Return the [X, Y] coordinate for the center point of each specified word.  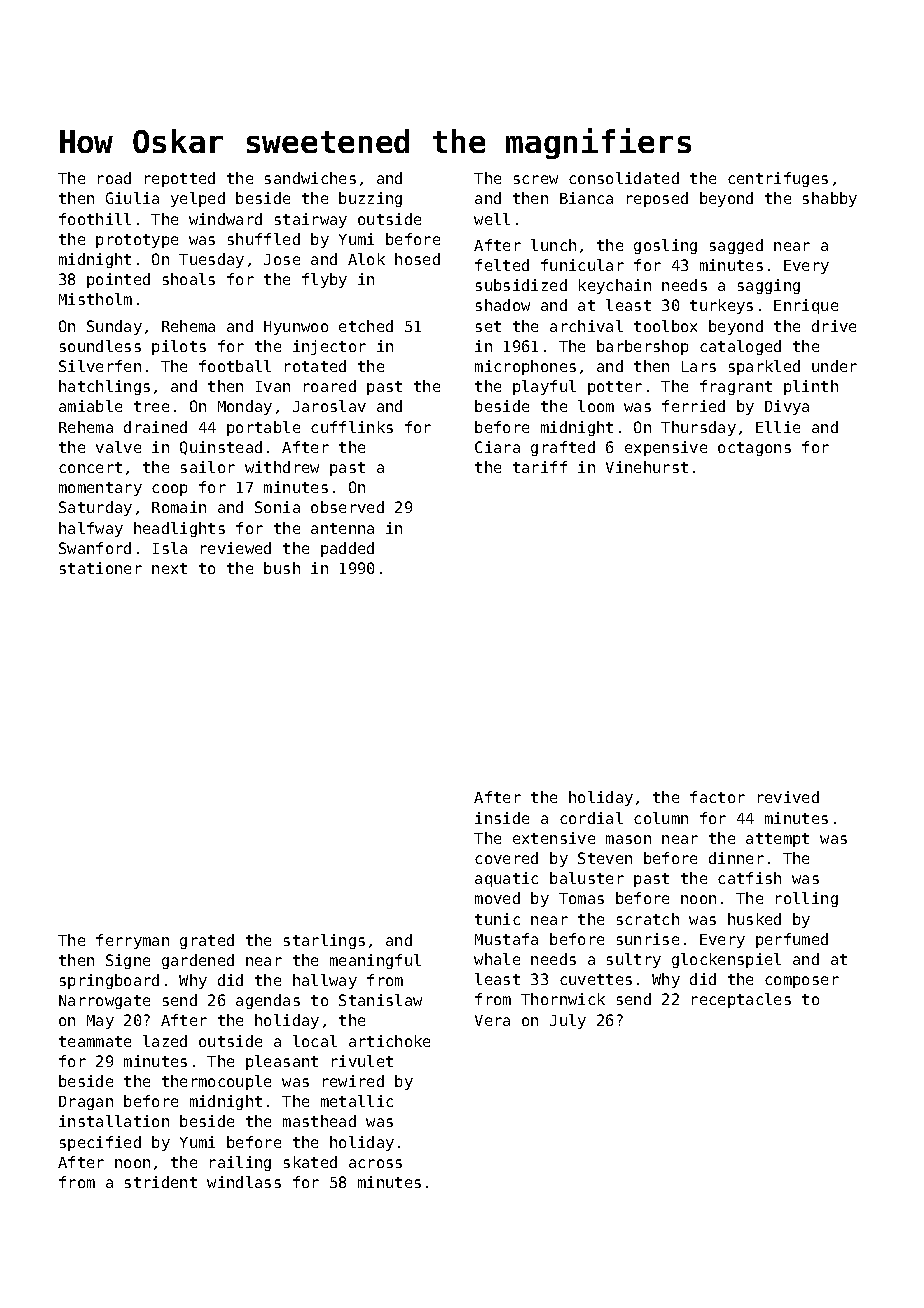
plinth [811, 387]
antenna [342, 528]
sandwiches [310, 178]
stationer [101, 568]
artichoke [389, 1041]
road [114, 178]
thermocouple [216, 1082]
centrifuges [778, 179]
